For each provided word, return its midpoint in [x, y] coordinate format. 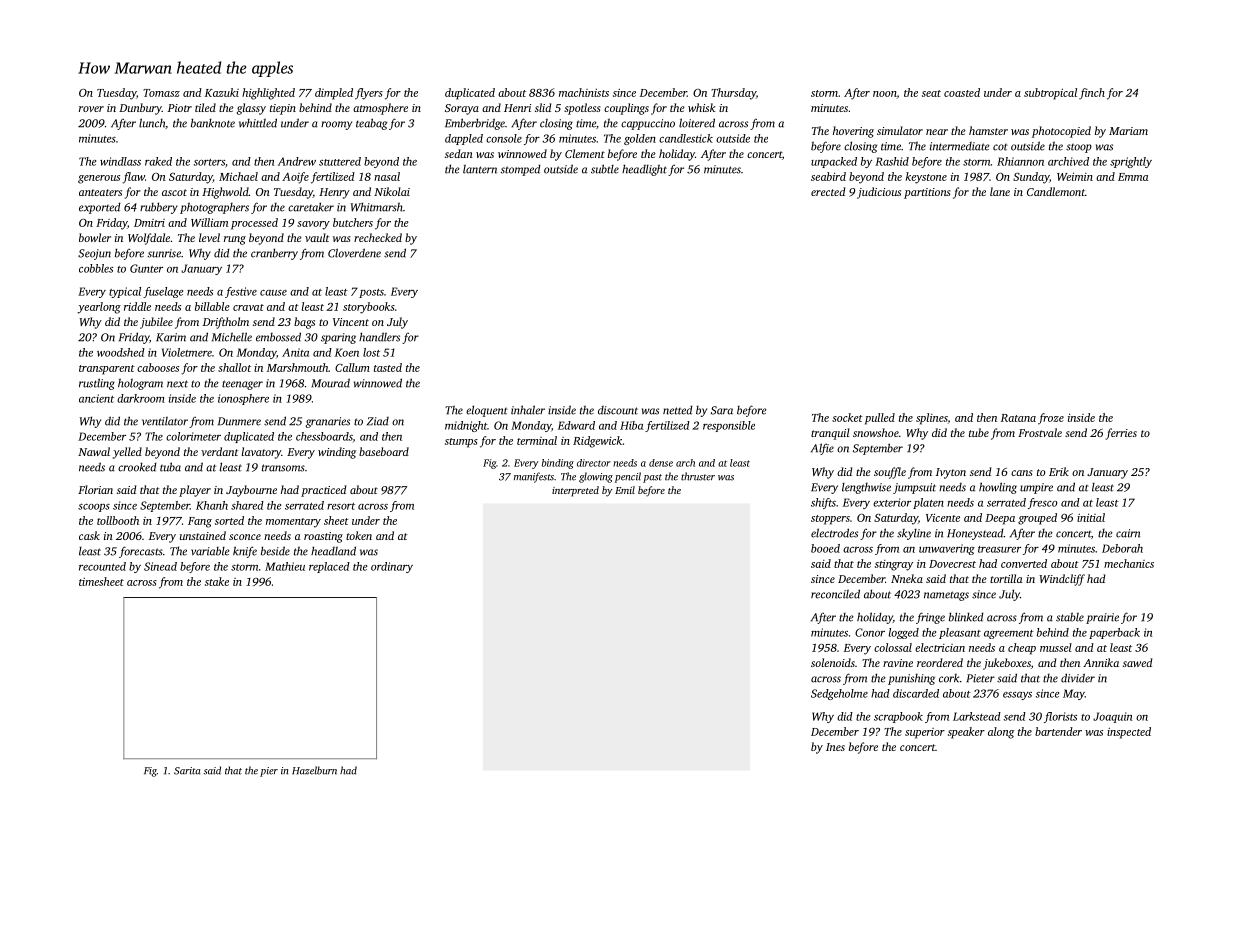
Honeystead [975, 534]
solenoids [833, 662]
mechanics [1129, 563]
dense [661, 463]
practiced [323, 491]
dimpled [334, 94]
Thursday [733, 94]
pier [269, 772]
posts [371, 293]
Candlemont [1056, 191]
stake [217, 581]
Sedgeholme [839, 694]
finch [1092, 94]
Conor [870, 632]
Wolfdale [149, 239]
